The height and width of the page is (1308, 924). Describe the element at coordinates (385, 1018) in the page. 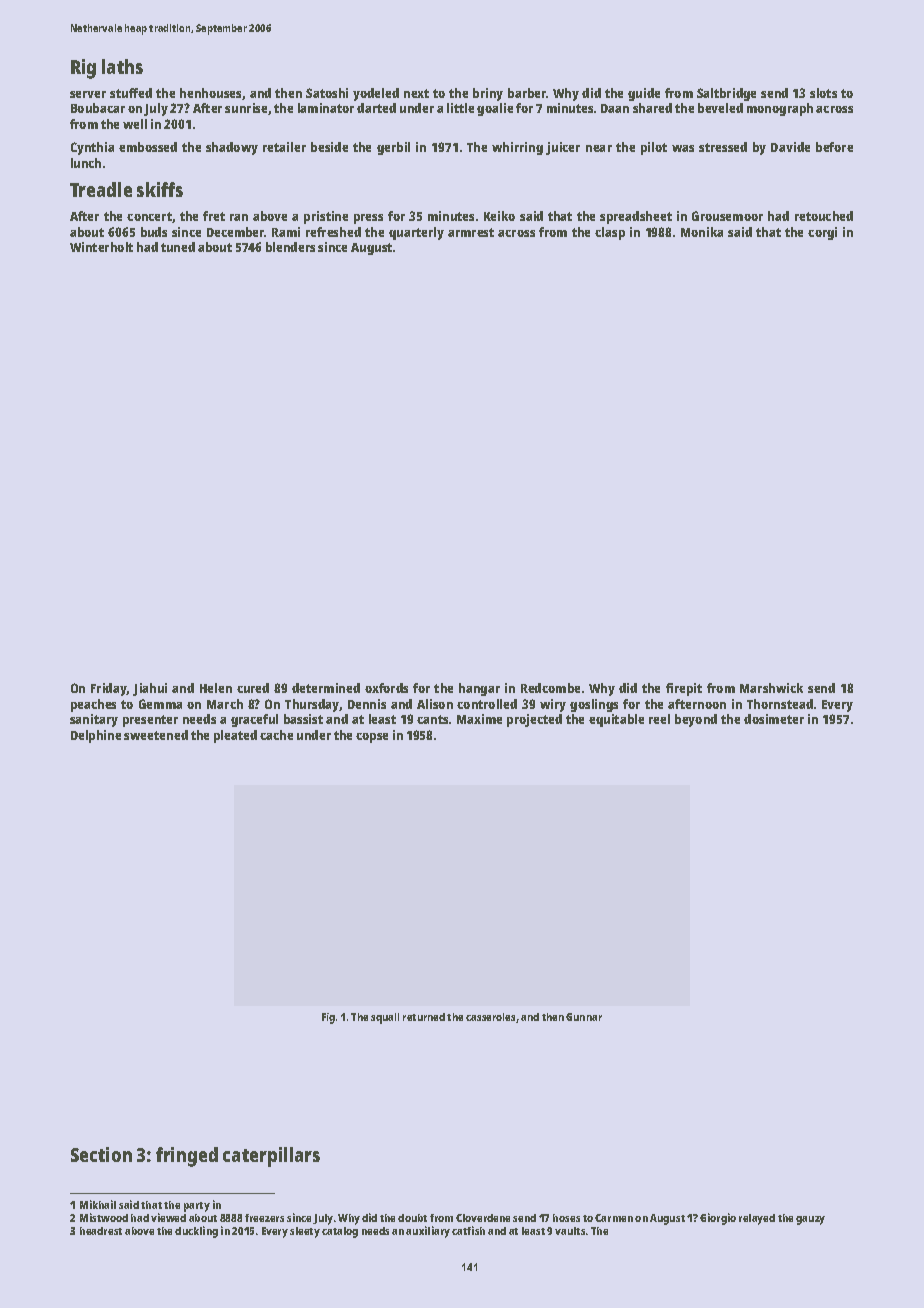

I see `squall` at that location.
